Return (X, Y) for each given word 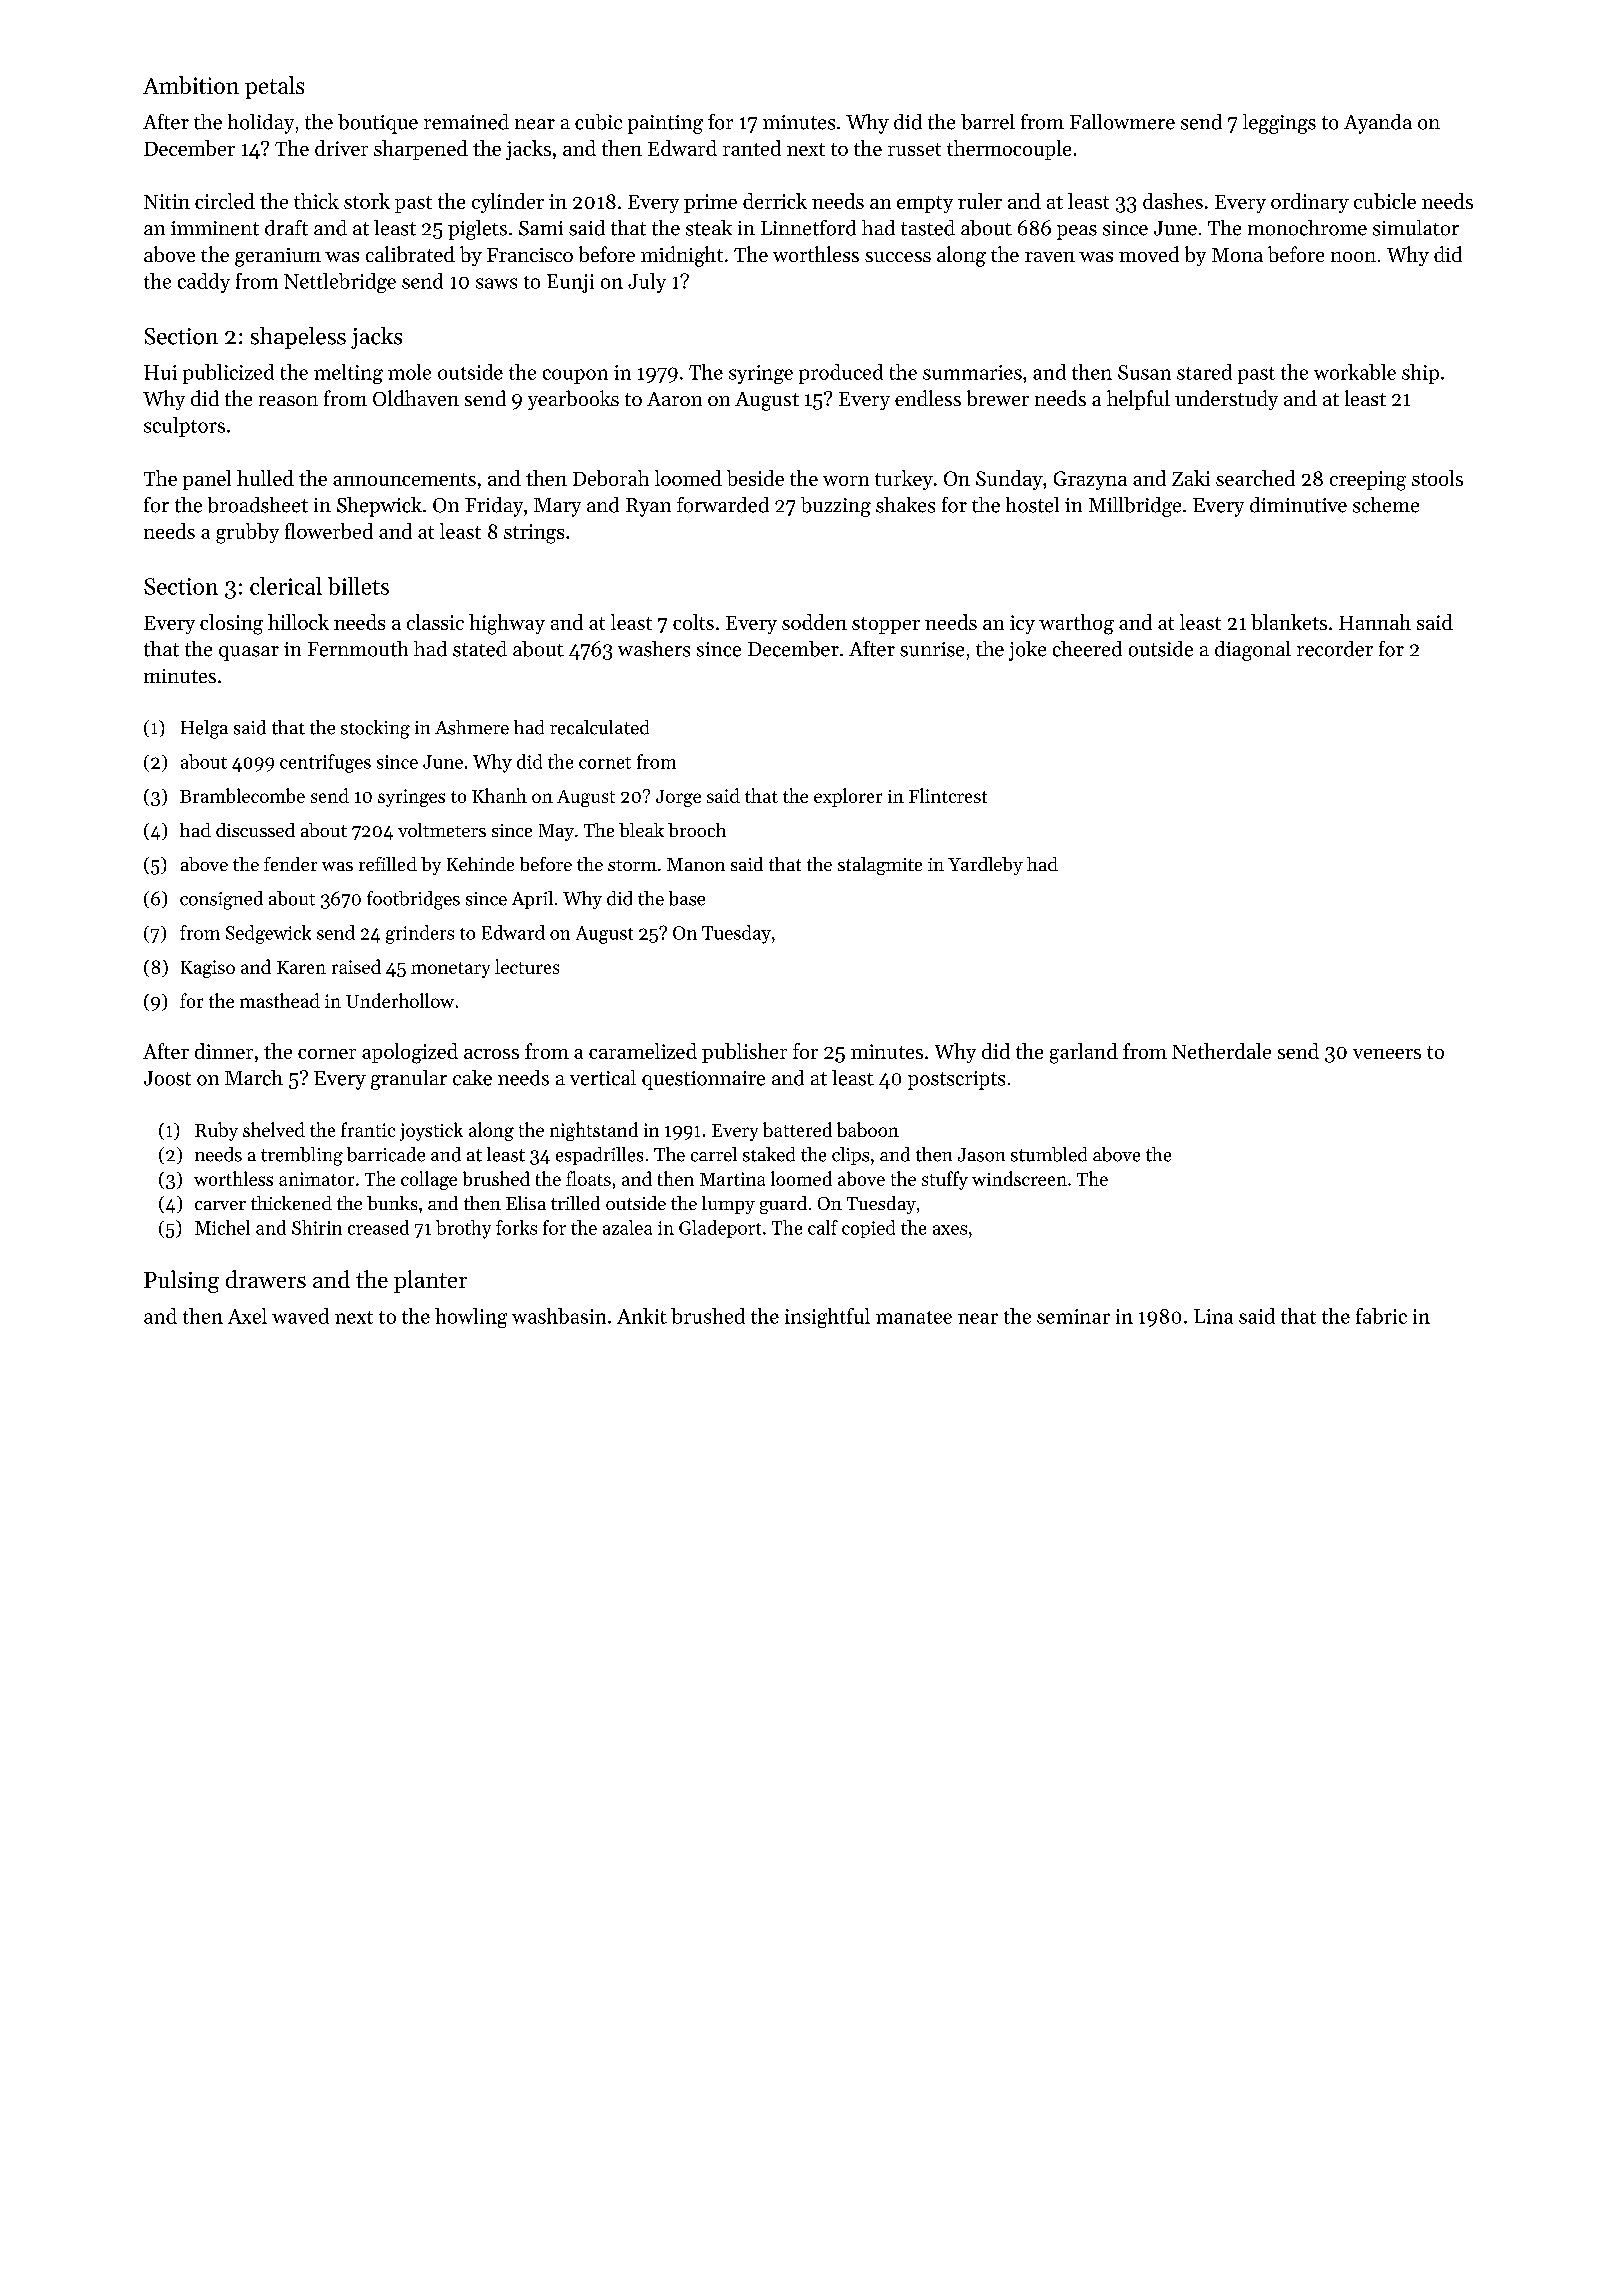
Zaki (1191, 478)
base (687, 898)
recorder (1335, 649)
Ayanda (1378, 124)
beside (755, 478)
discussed (255, 830)
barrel (988, 122)
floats (588, 1178)
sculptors (184, 427)
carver (220, 1205)
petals (274, 87)
